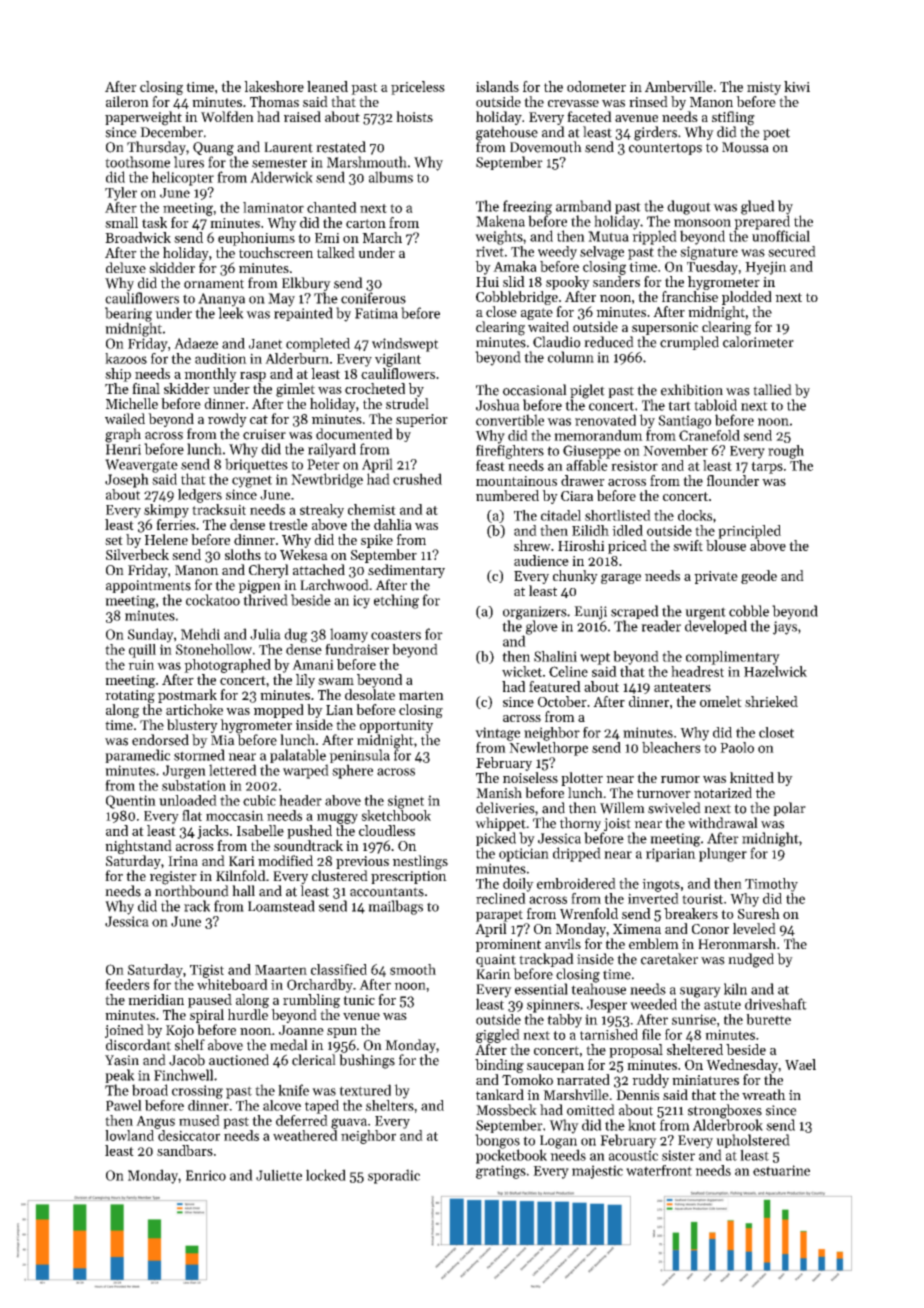 The image size is (924, 1308). I want to click on documented, so click(354, 434).
